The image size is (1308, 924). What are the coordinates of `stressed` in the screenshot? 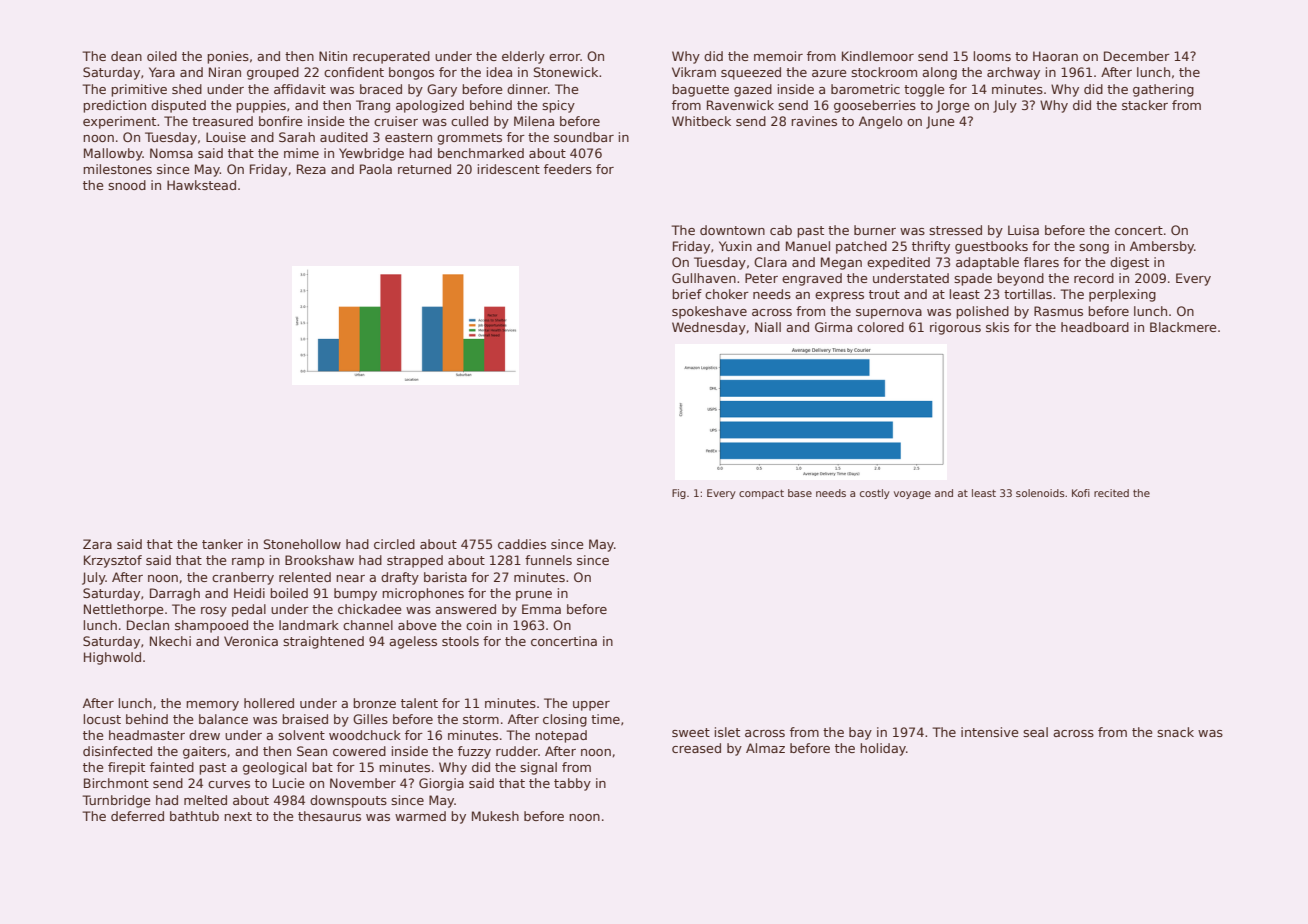 It's located at (955, 230).
